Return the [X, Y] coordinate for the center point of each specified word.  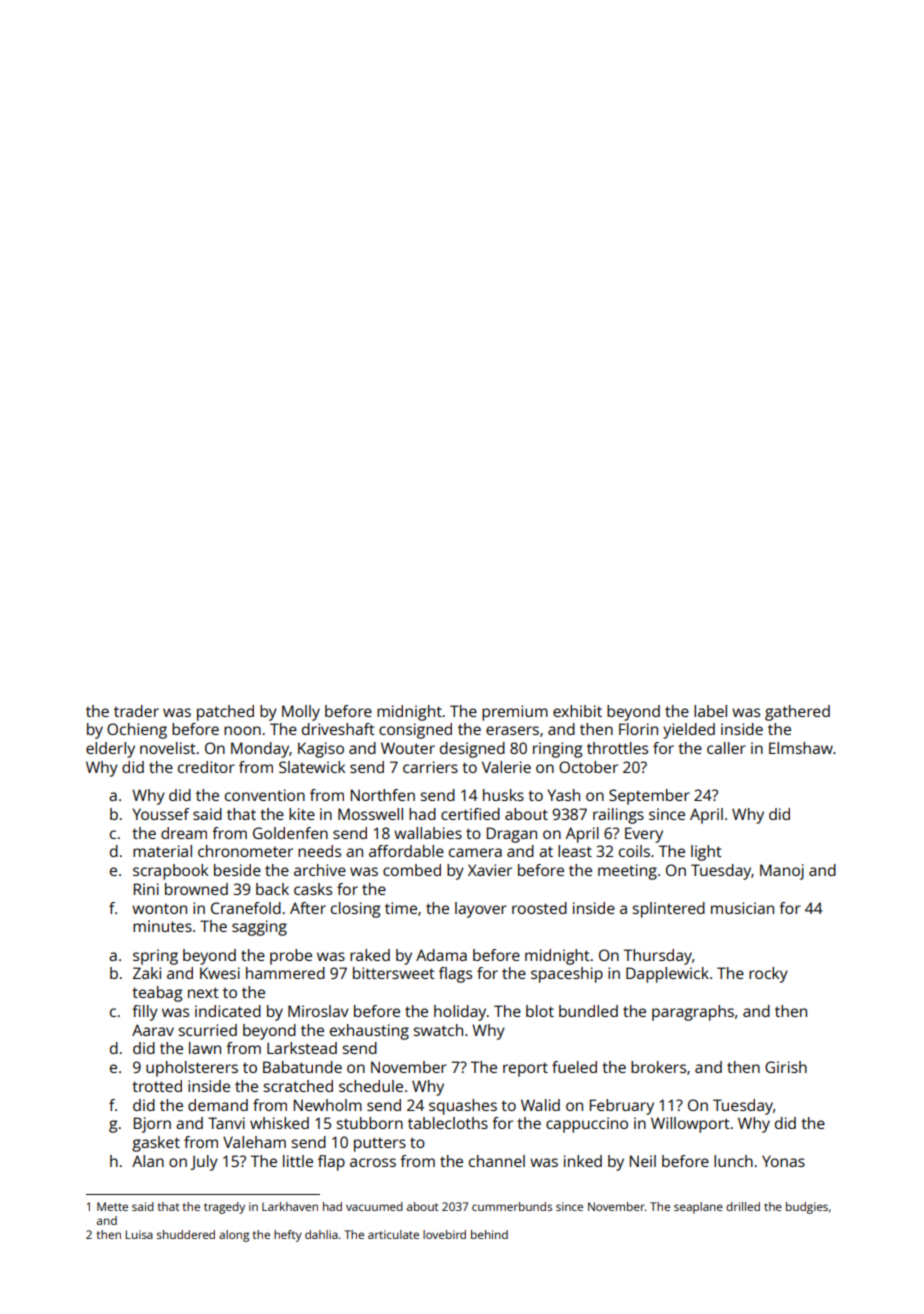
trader [136, 711]
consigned [415, 731]
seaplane [698, 1208]
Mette [112, 1206]
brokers [658, 1067]
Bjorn [152, 1125]
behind [489, 1234]
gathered [797, 713]
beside [237, 870]
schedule [371, 1086]
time [401, 908]
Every [644, 835]
